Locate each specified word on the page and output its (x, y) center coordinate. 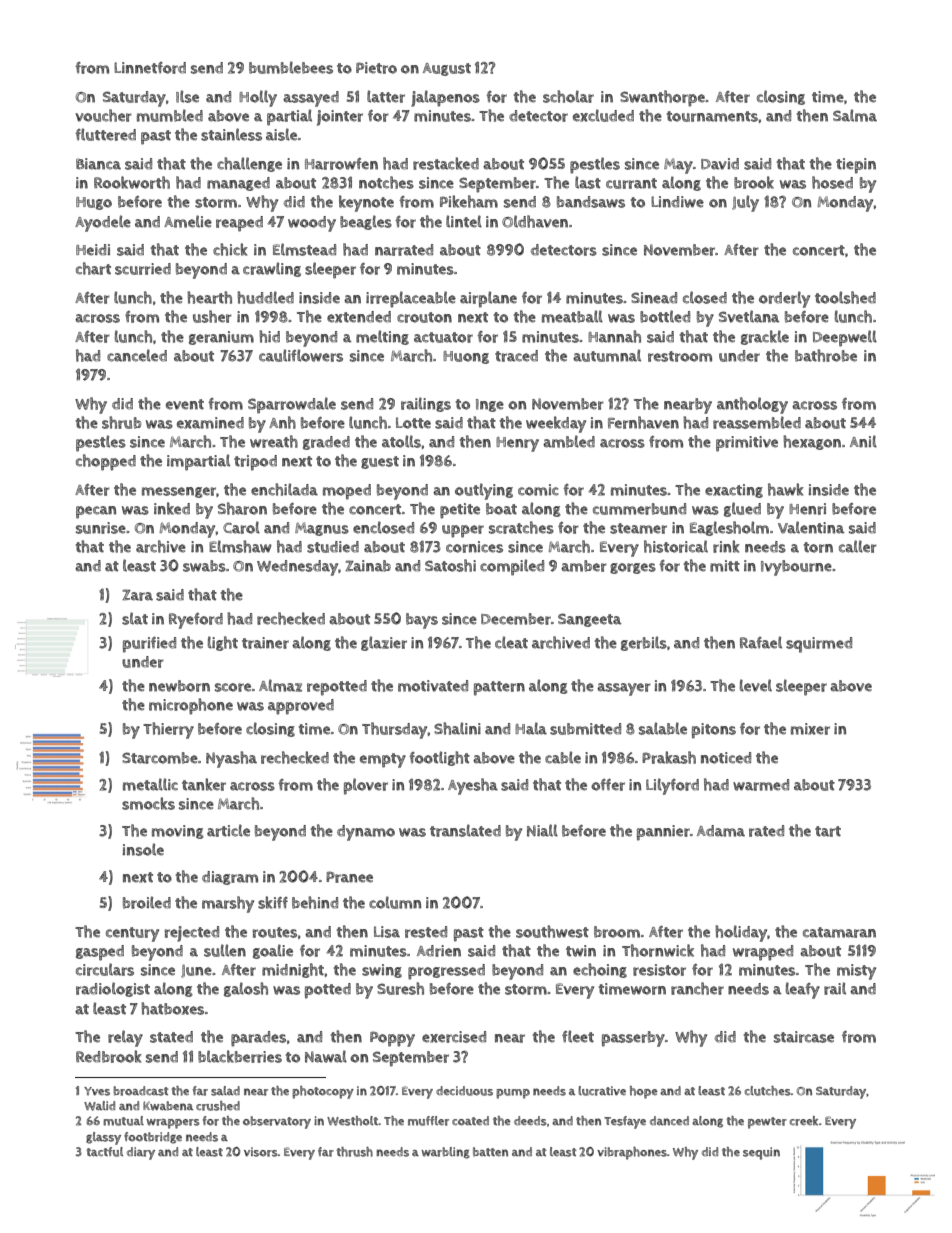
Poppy (392, 1039)
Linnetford (150, 68)
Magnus (322, 529)
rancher (697, 988)
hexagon (812, 442)
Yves (97, 1091)
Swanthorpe (662, 98)
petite (460, 511)
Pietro (376, 68)
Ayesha (473, 786)
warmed (761, 785)
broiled (147, 902)
